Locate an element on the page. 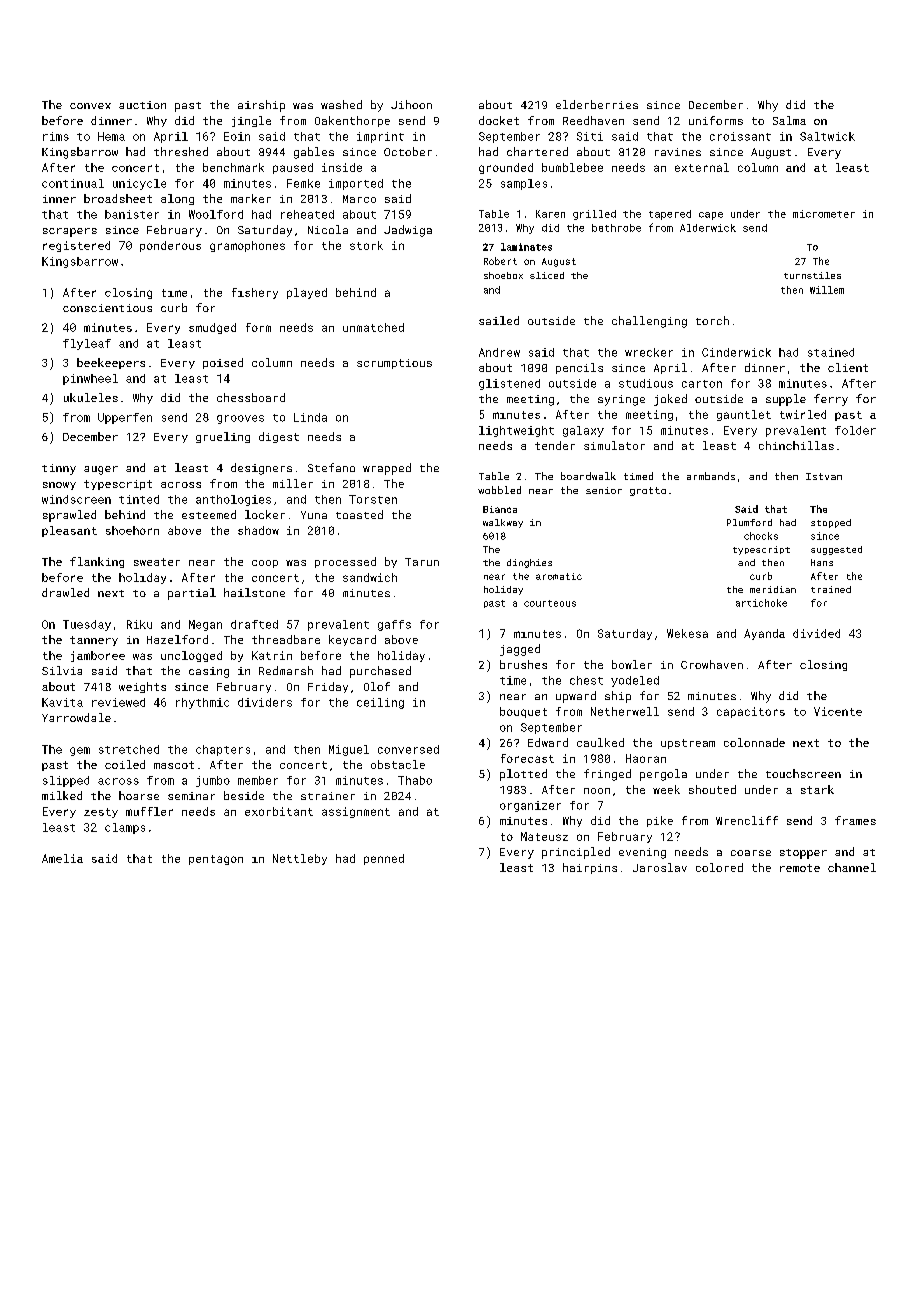 Image resolution: width=924 pixels, height=1308 pixels. organizer is located at coordinates (530, 806).
